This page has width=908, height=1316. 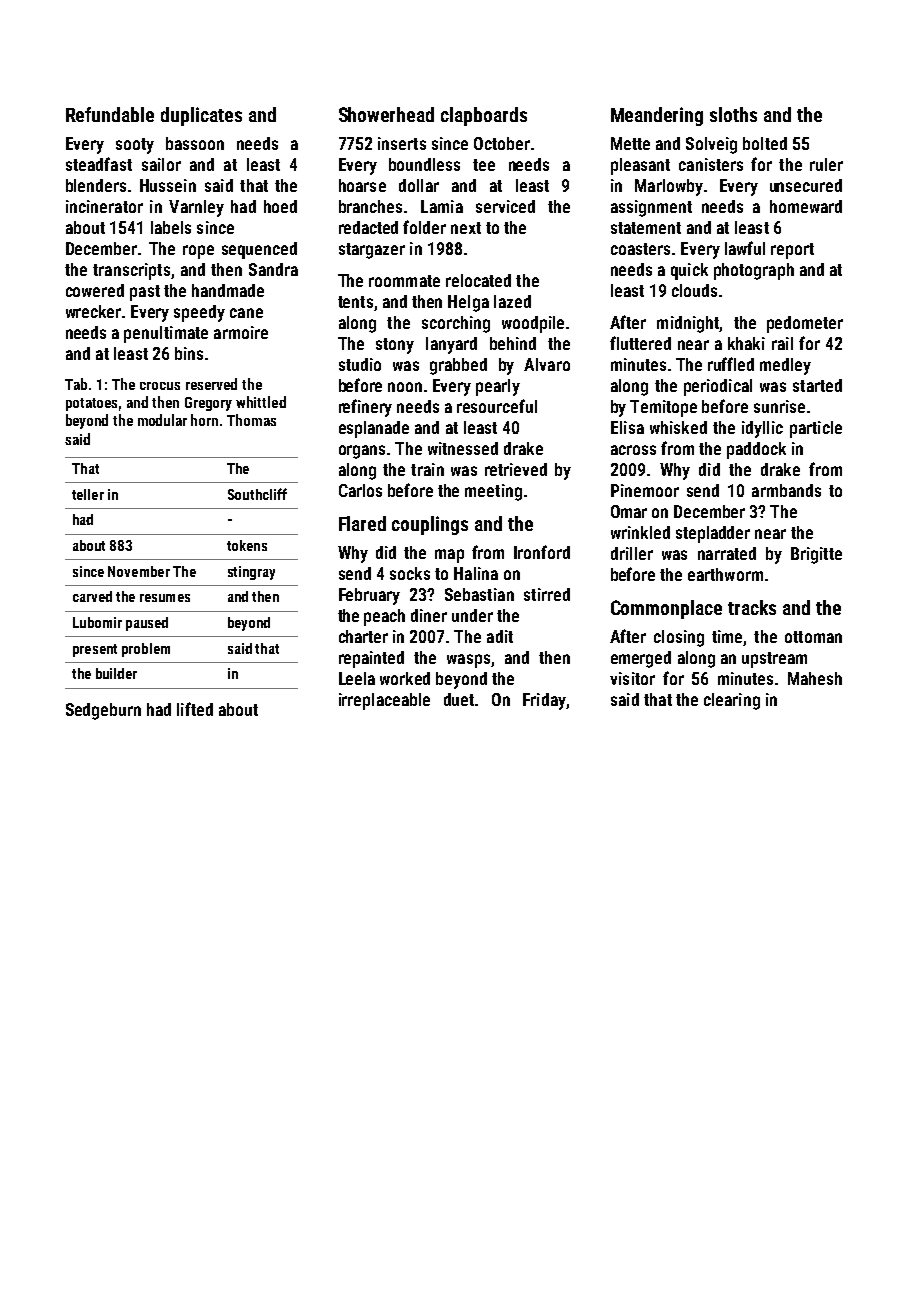 I want to click on sloths, so click(x=733, y=114).
